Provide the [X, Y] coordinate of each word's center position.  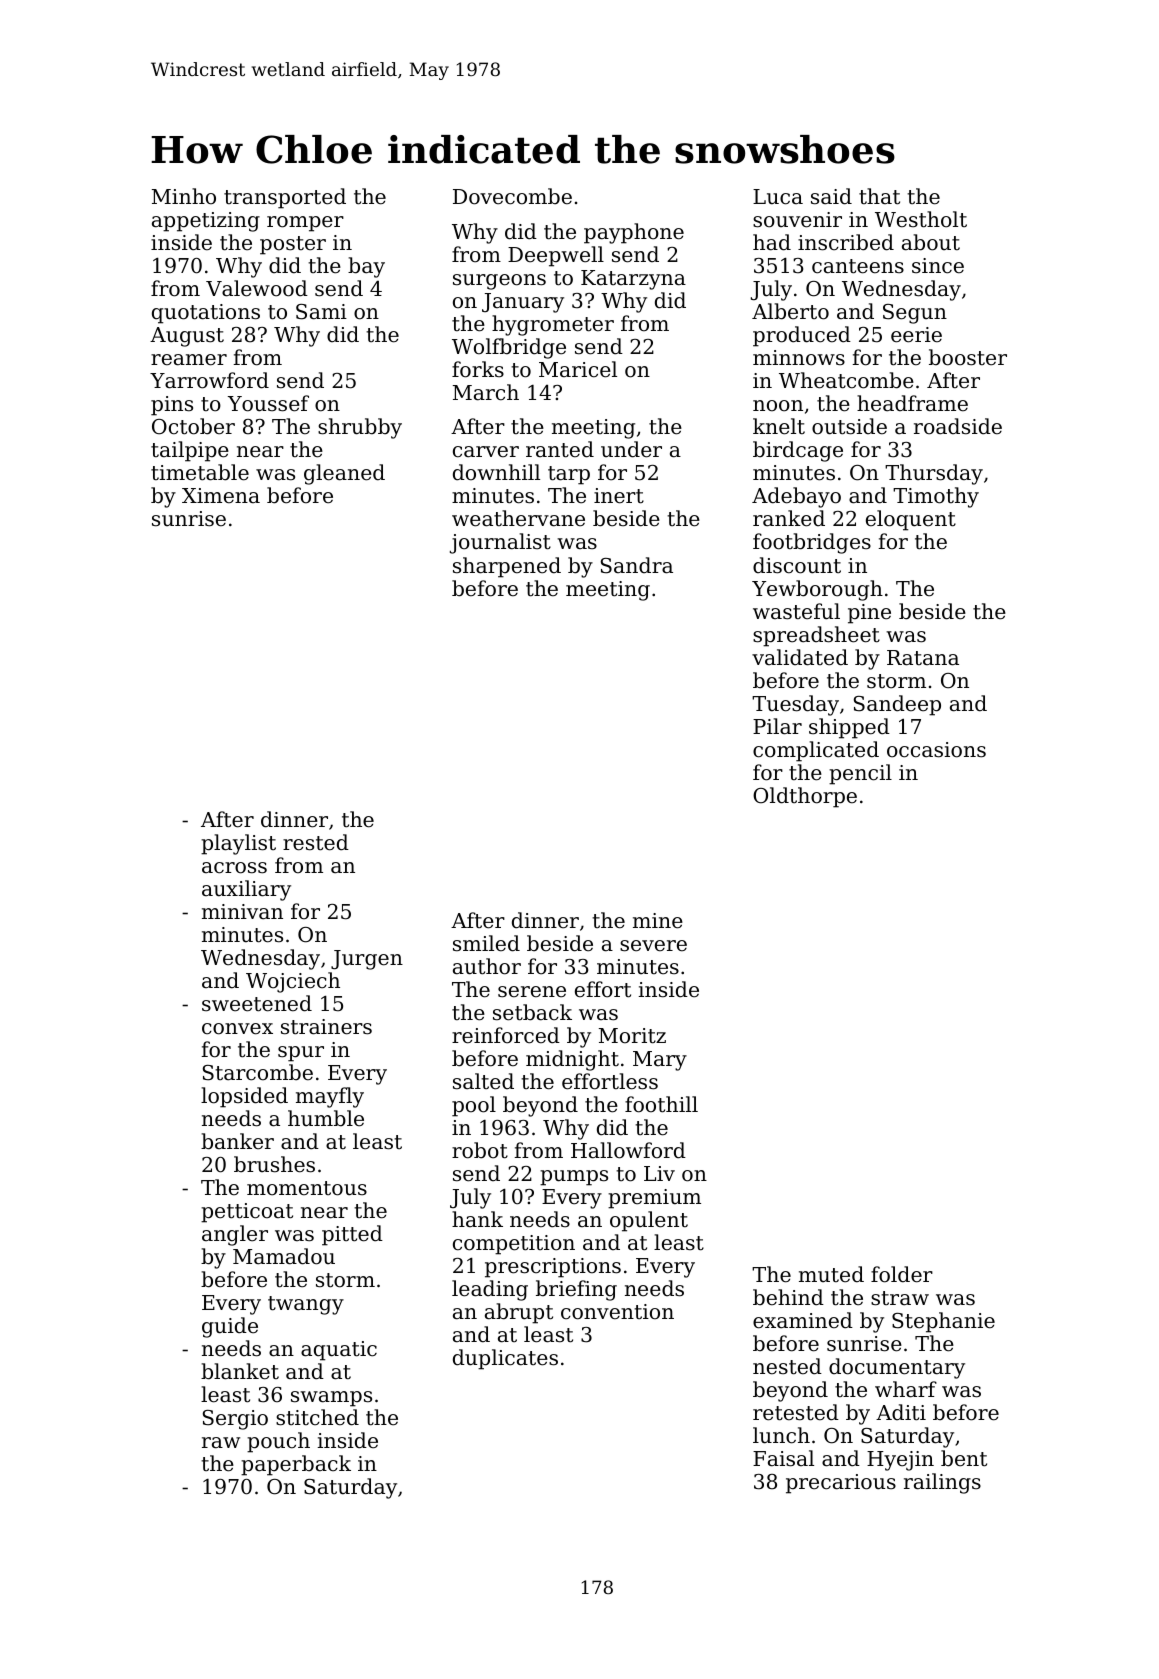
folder [902, 1274]
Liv [659, 1173]
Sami [321, 312]
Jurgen [367, 960]
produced [802, 336]
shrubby [360, 428]
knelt [779, 426]
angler [235, 1235]
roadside [958, 426]
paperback [296, 1465]
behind [788, 1297]
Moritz [632, 1036]
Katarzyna [633, 280]
